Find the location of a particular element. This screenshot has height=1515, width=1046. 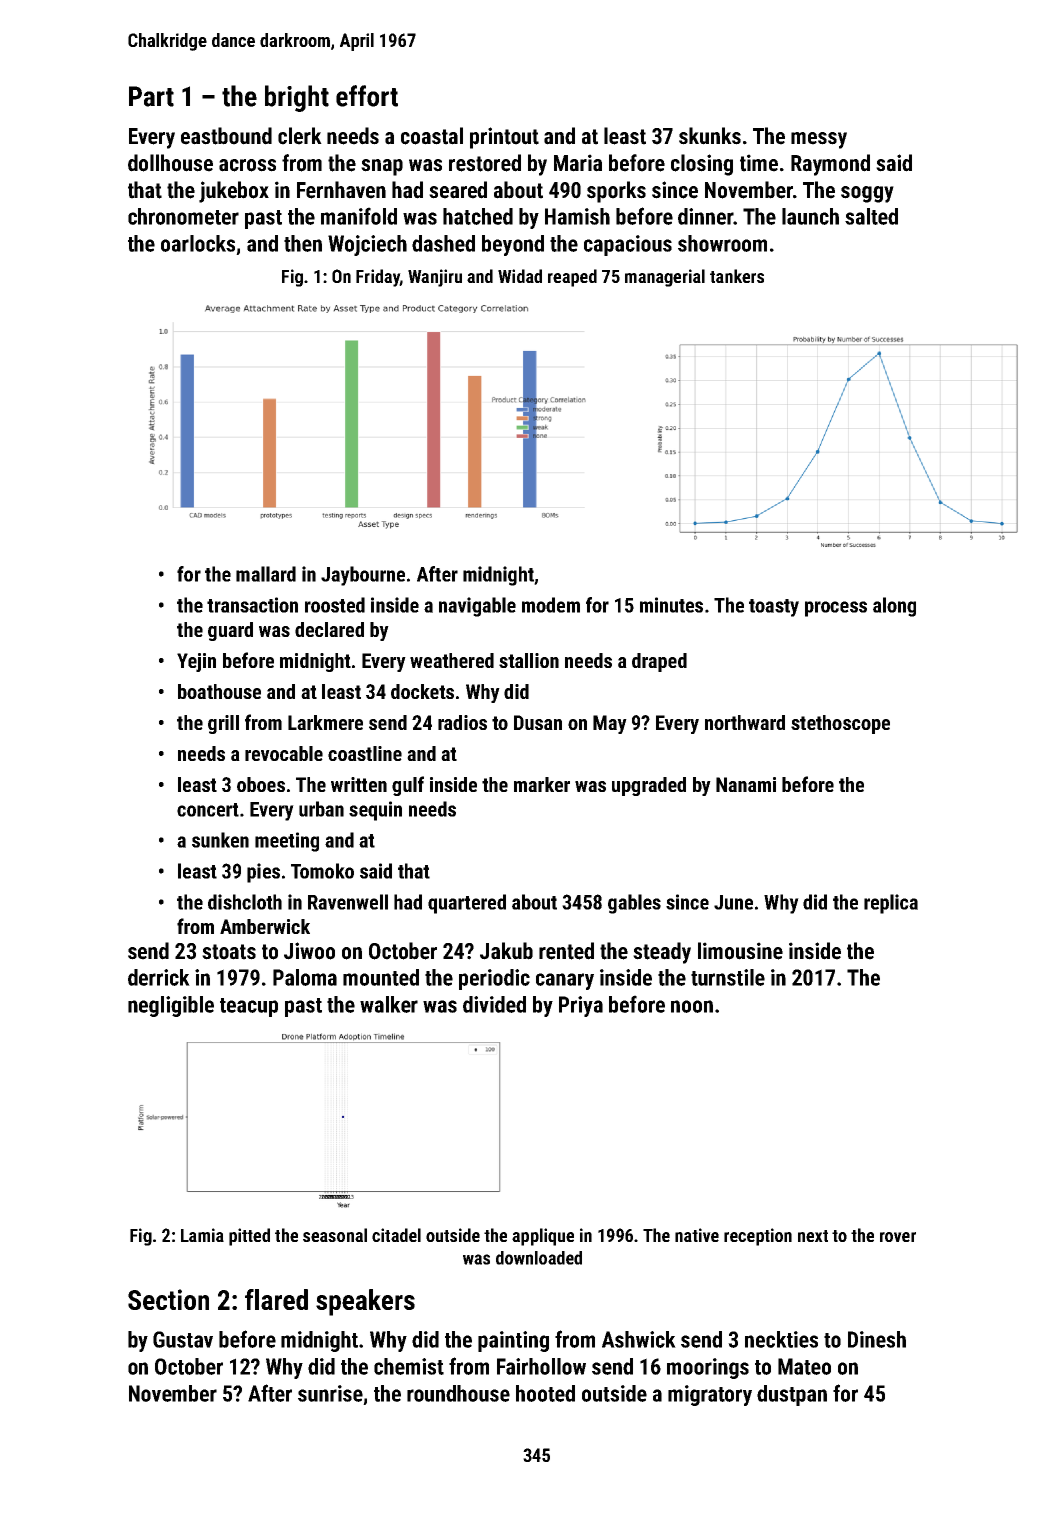

Jakub is located at coordinates (506, 951).
